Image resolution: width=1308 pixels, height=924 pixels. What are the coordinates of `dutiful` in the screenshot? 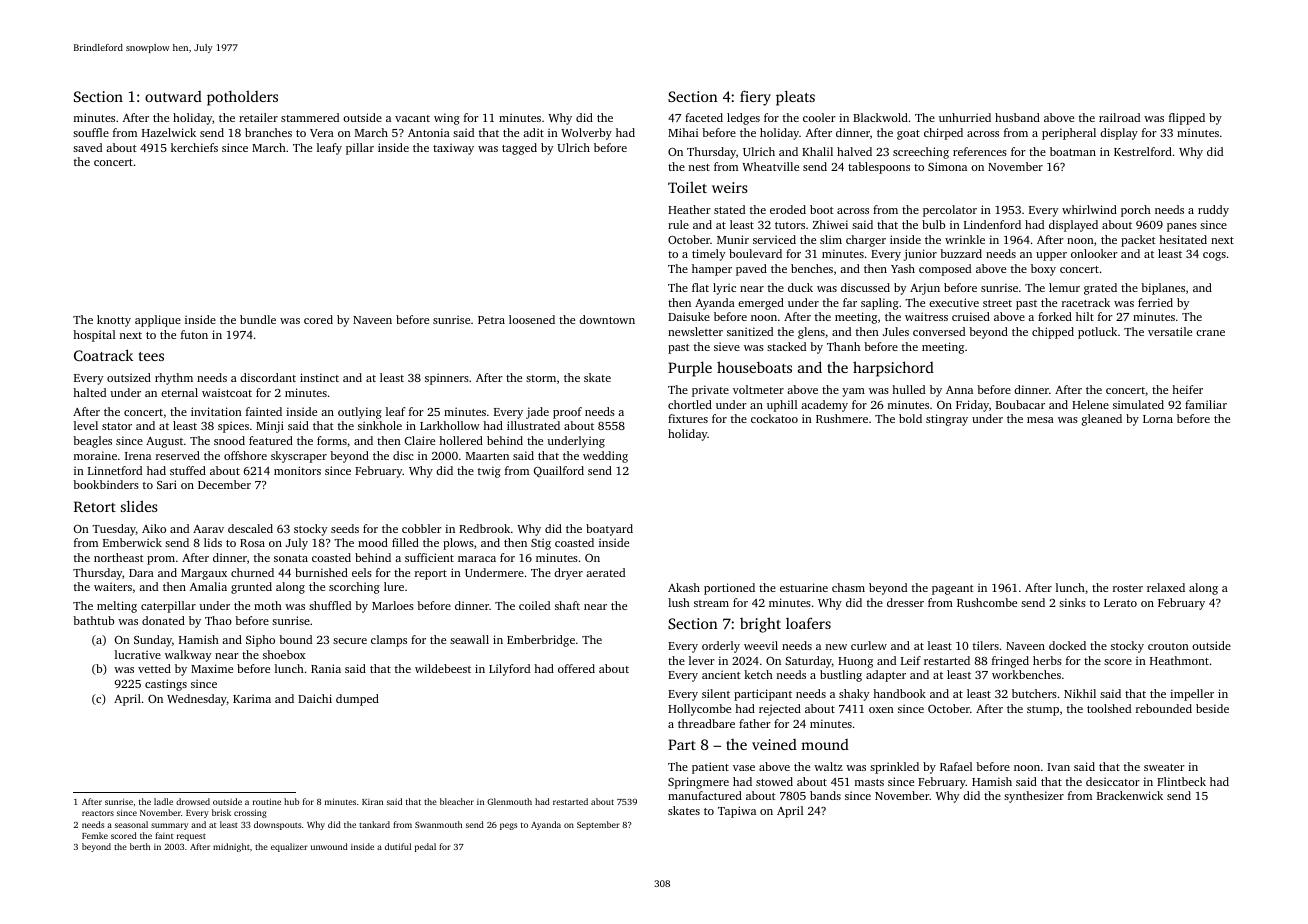 It's located at (398, 846).
